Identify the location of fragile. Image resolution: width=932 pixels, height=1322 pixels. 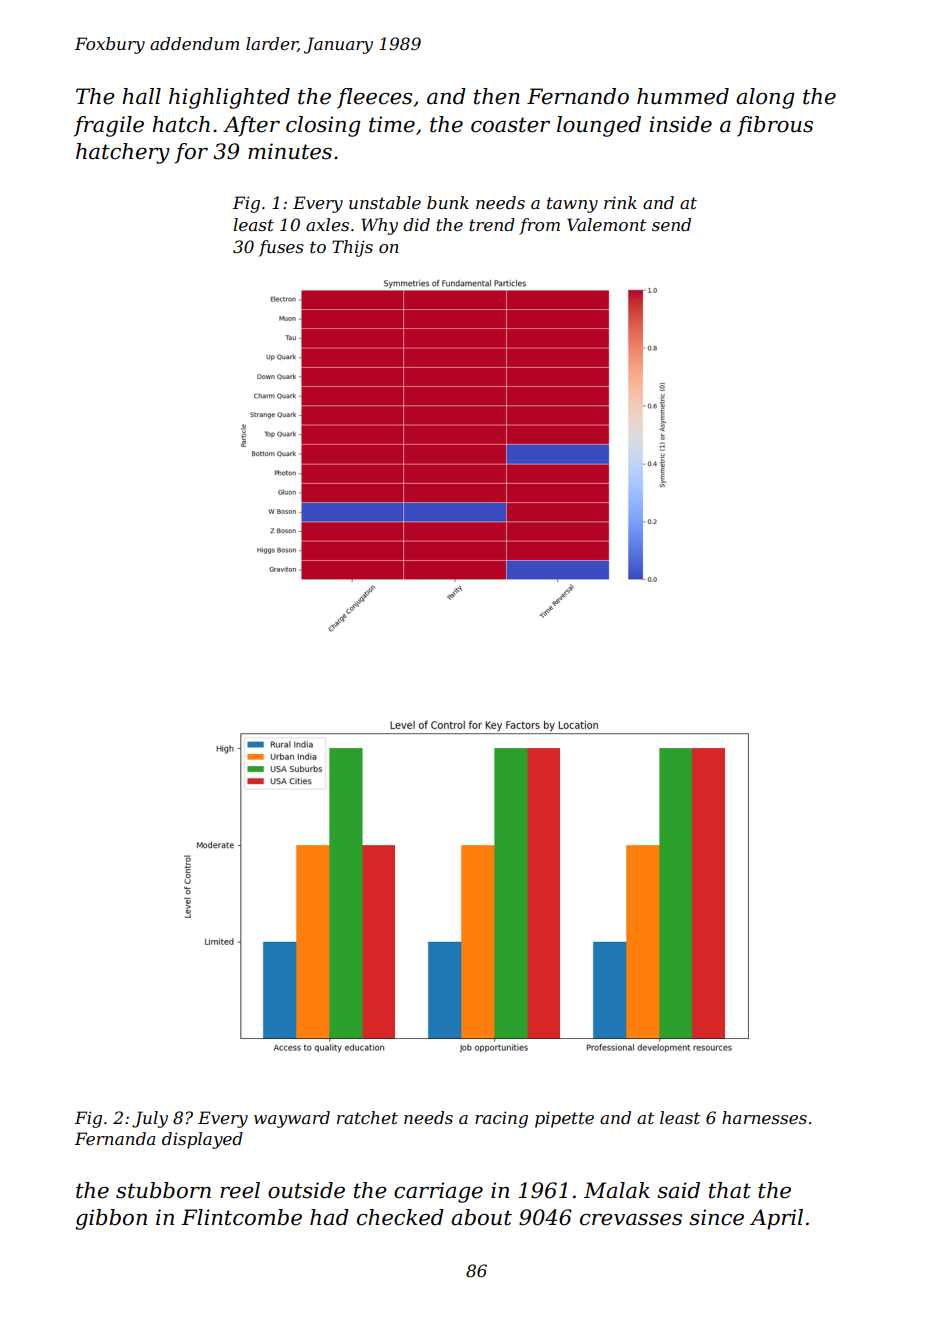
(109, 126).
